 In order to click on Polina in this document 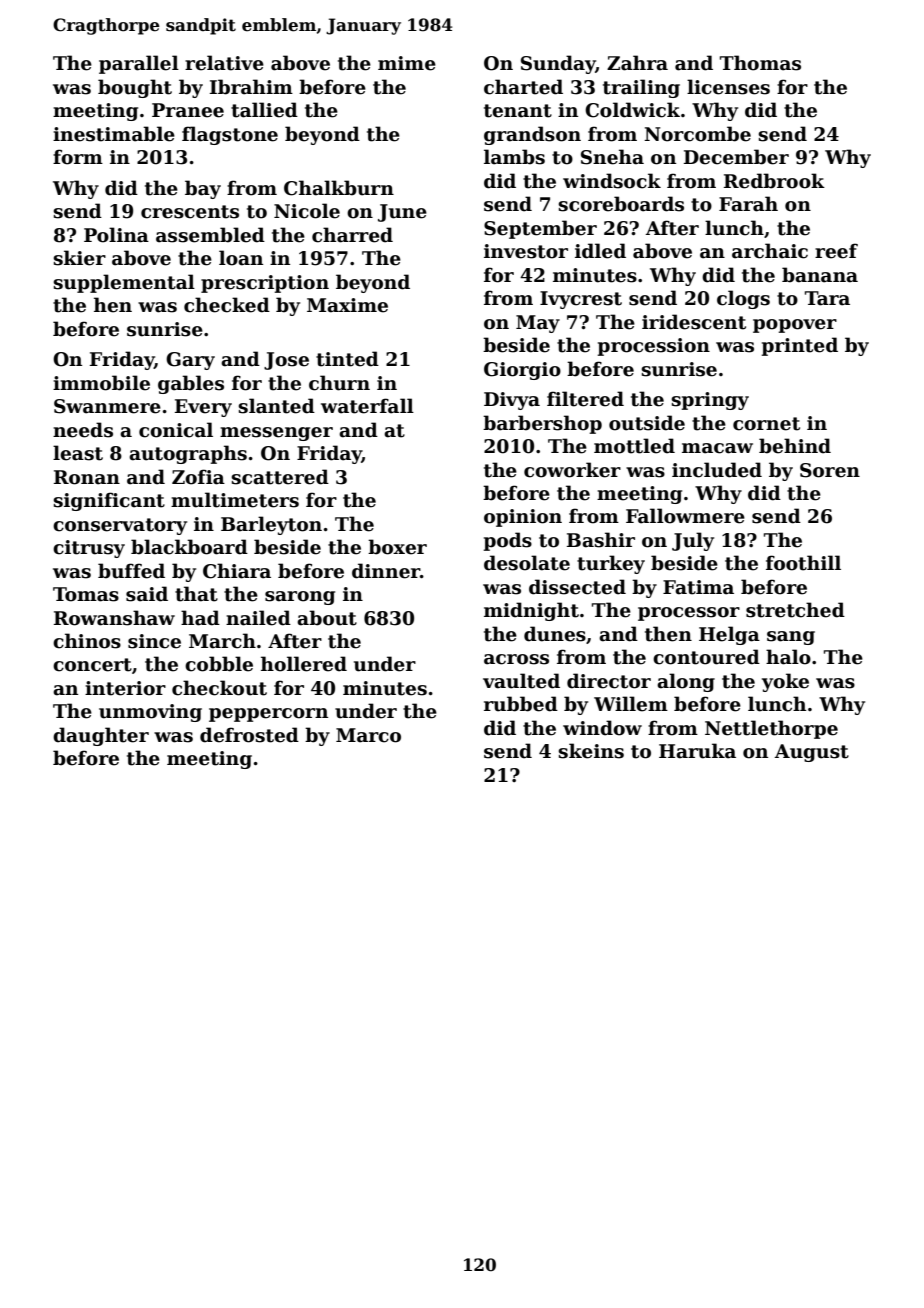, I will do `click(116, 235)`.
